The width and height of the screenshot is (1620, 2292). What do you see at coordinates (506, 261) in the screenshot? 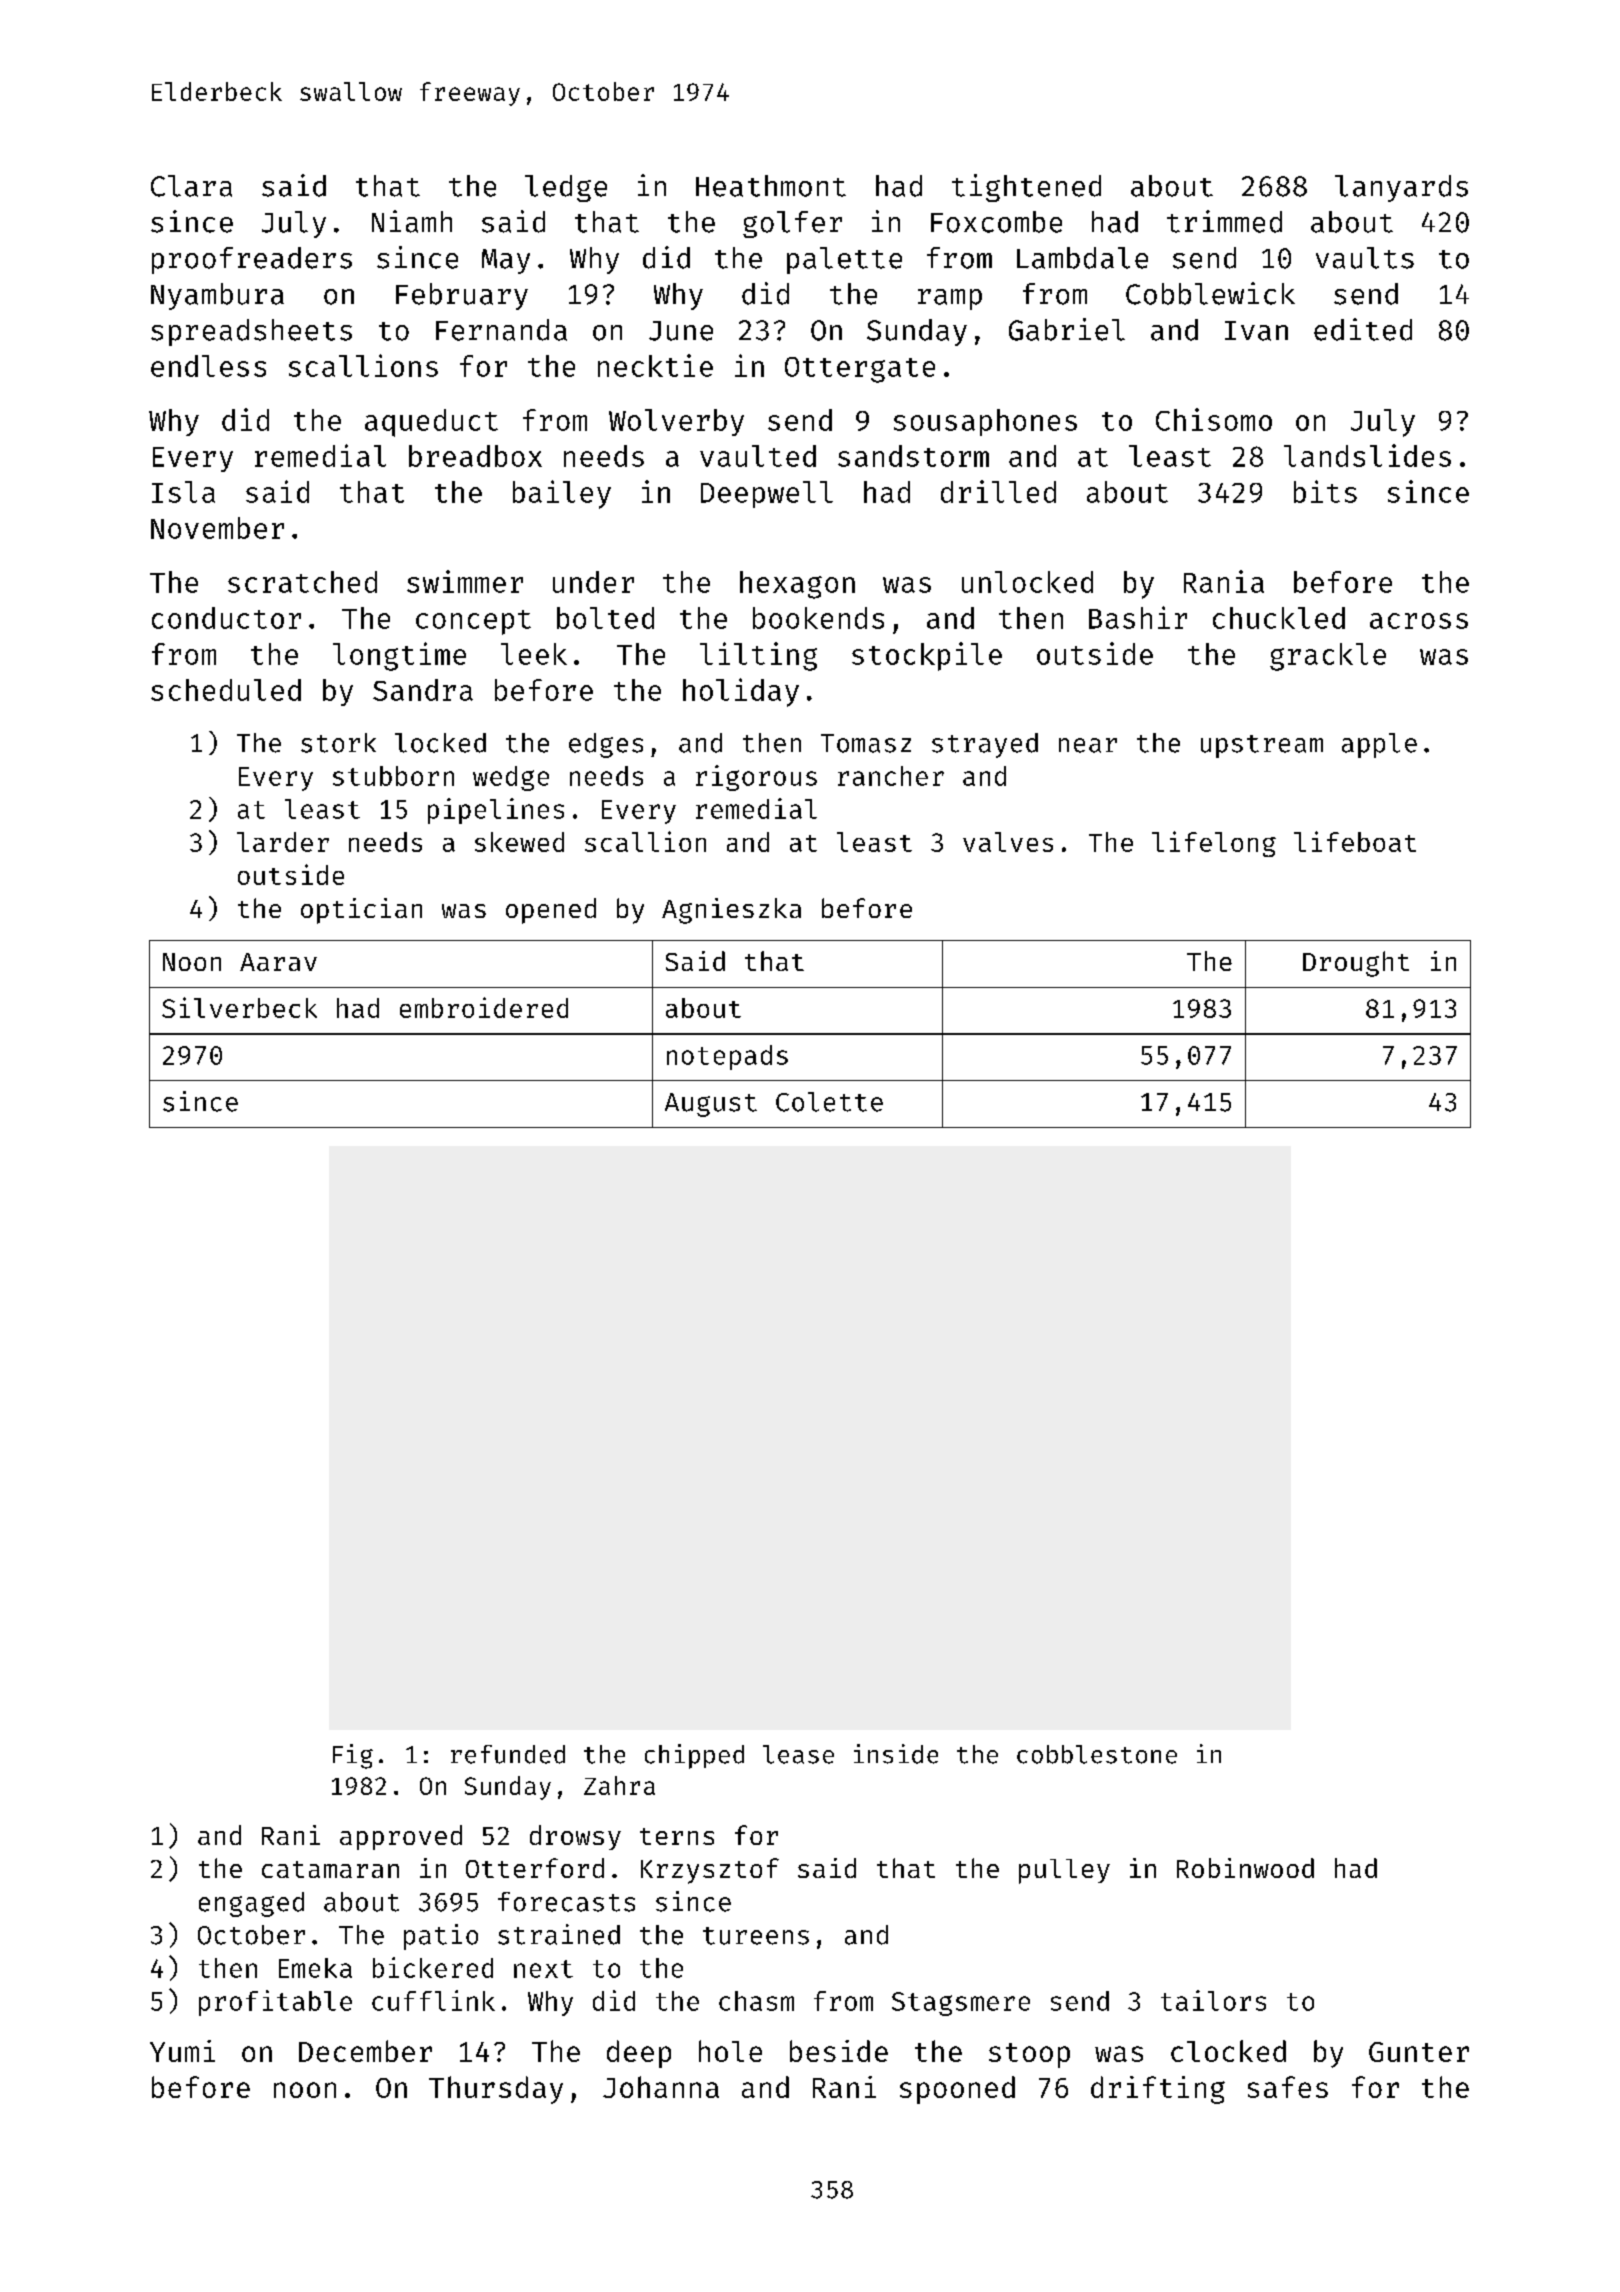
I see `May` at bounding box center [506, 261].
